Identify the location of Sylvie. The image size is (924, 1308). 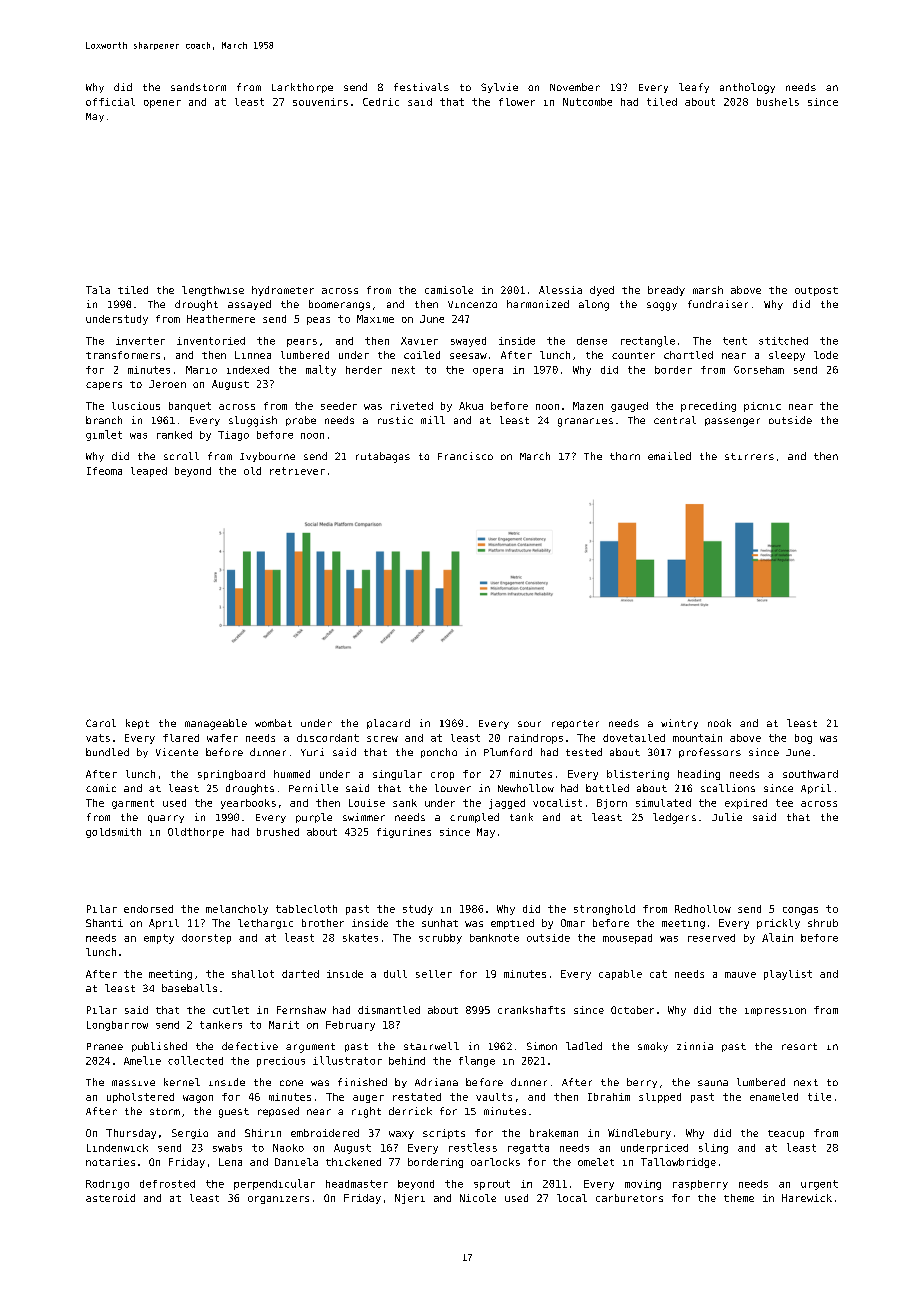
(499, 88).
